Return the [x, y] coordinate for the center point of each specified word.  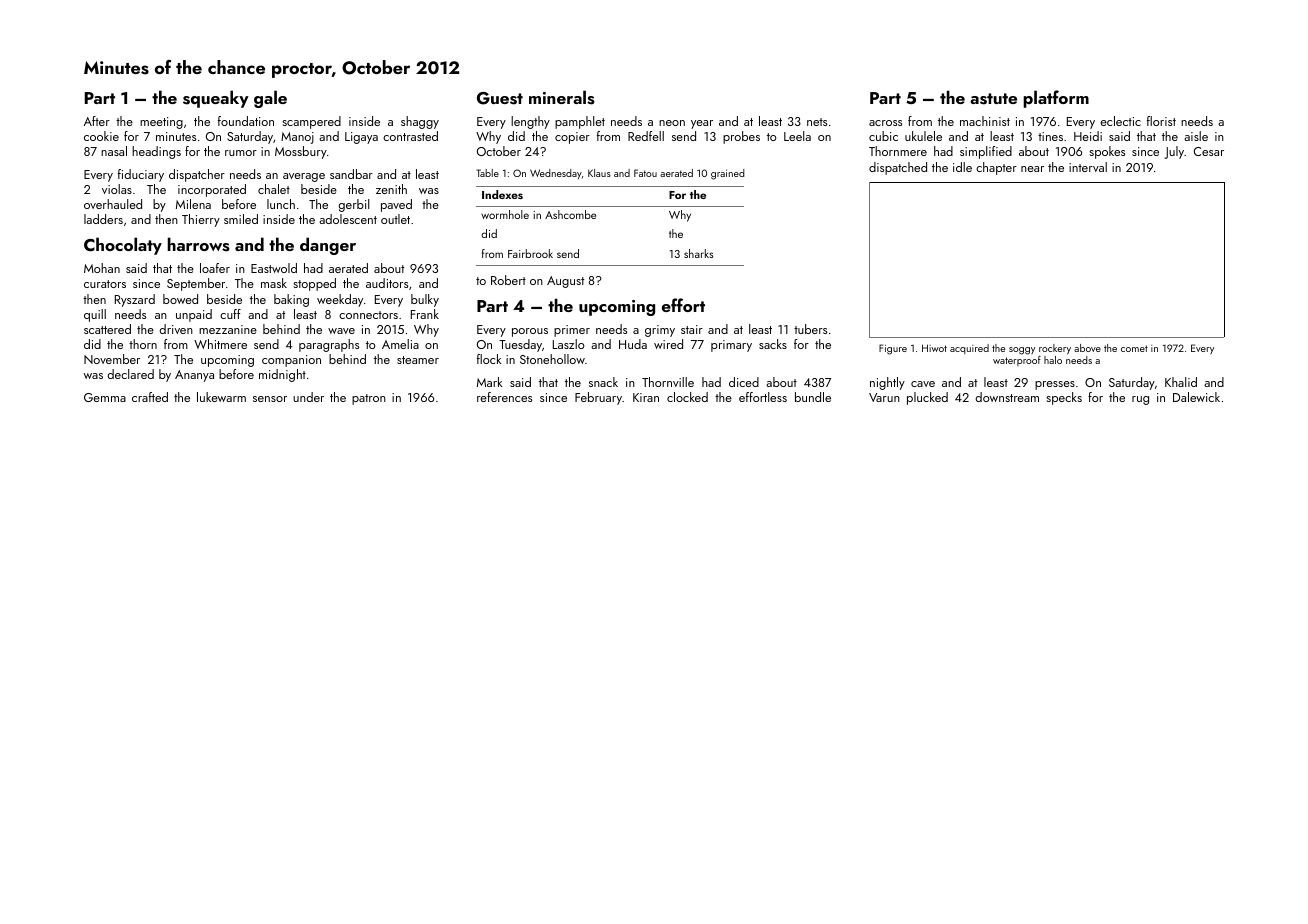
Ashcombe [570, 214]
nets [817, 122]
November [112, 359]
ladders [103, 219]
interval [1088, 167]
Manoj [297, 138]
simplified [986, 152]
